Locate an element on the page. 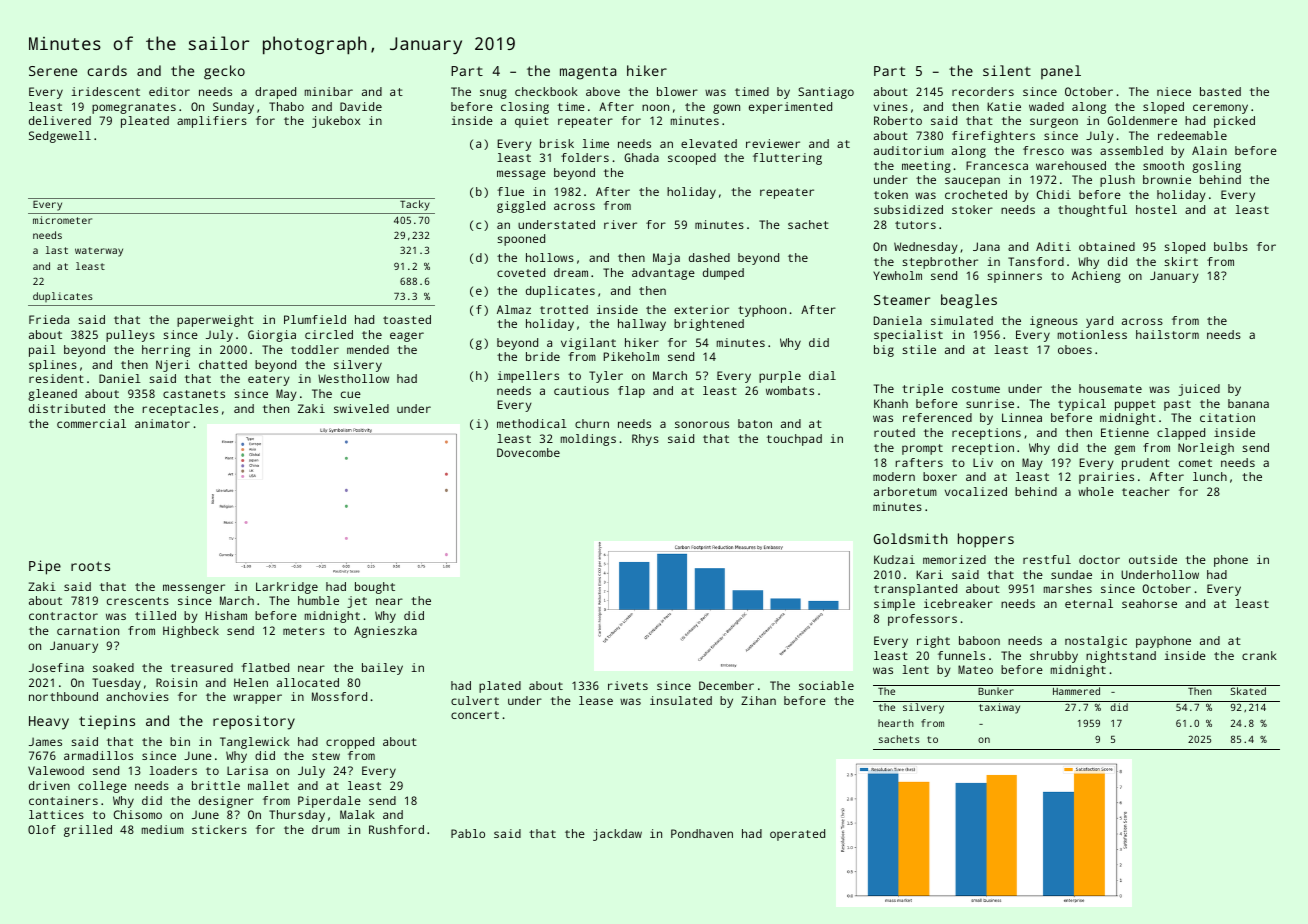 The height and width of the image is (924, 1308). magenta is located at coordinates (588, 73).
